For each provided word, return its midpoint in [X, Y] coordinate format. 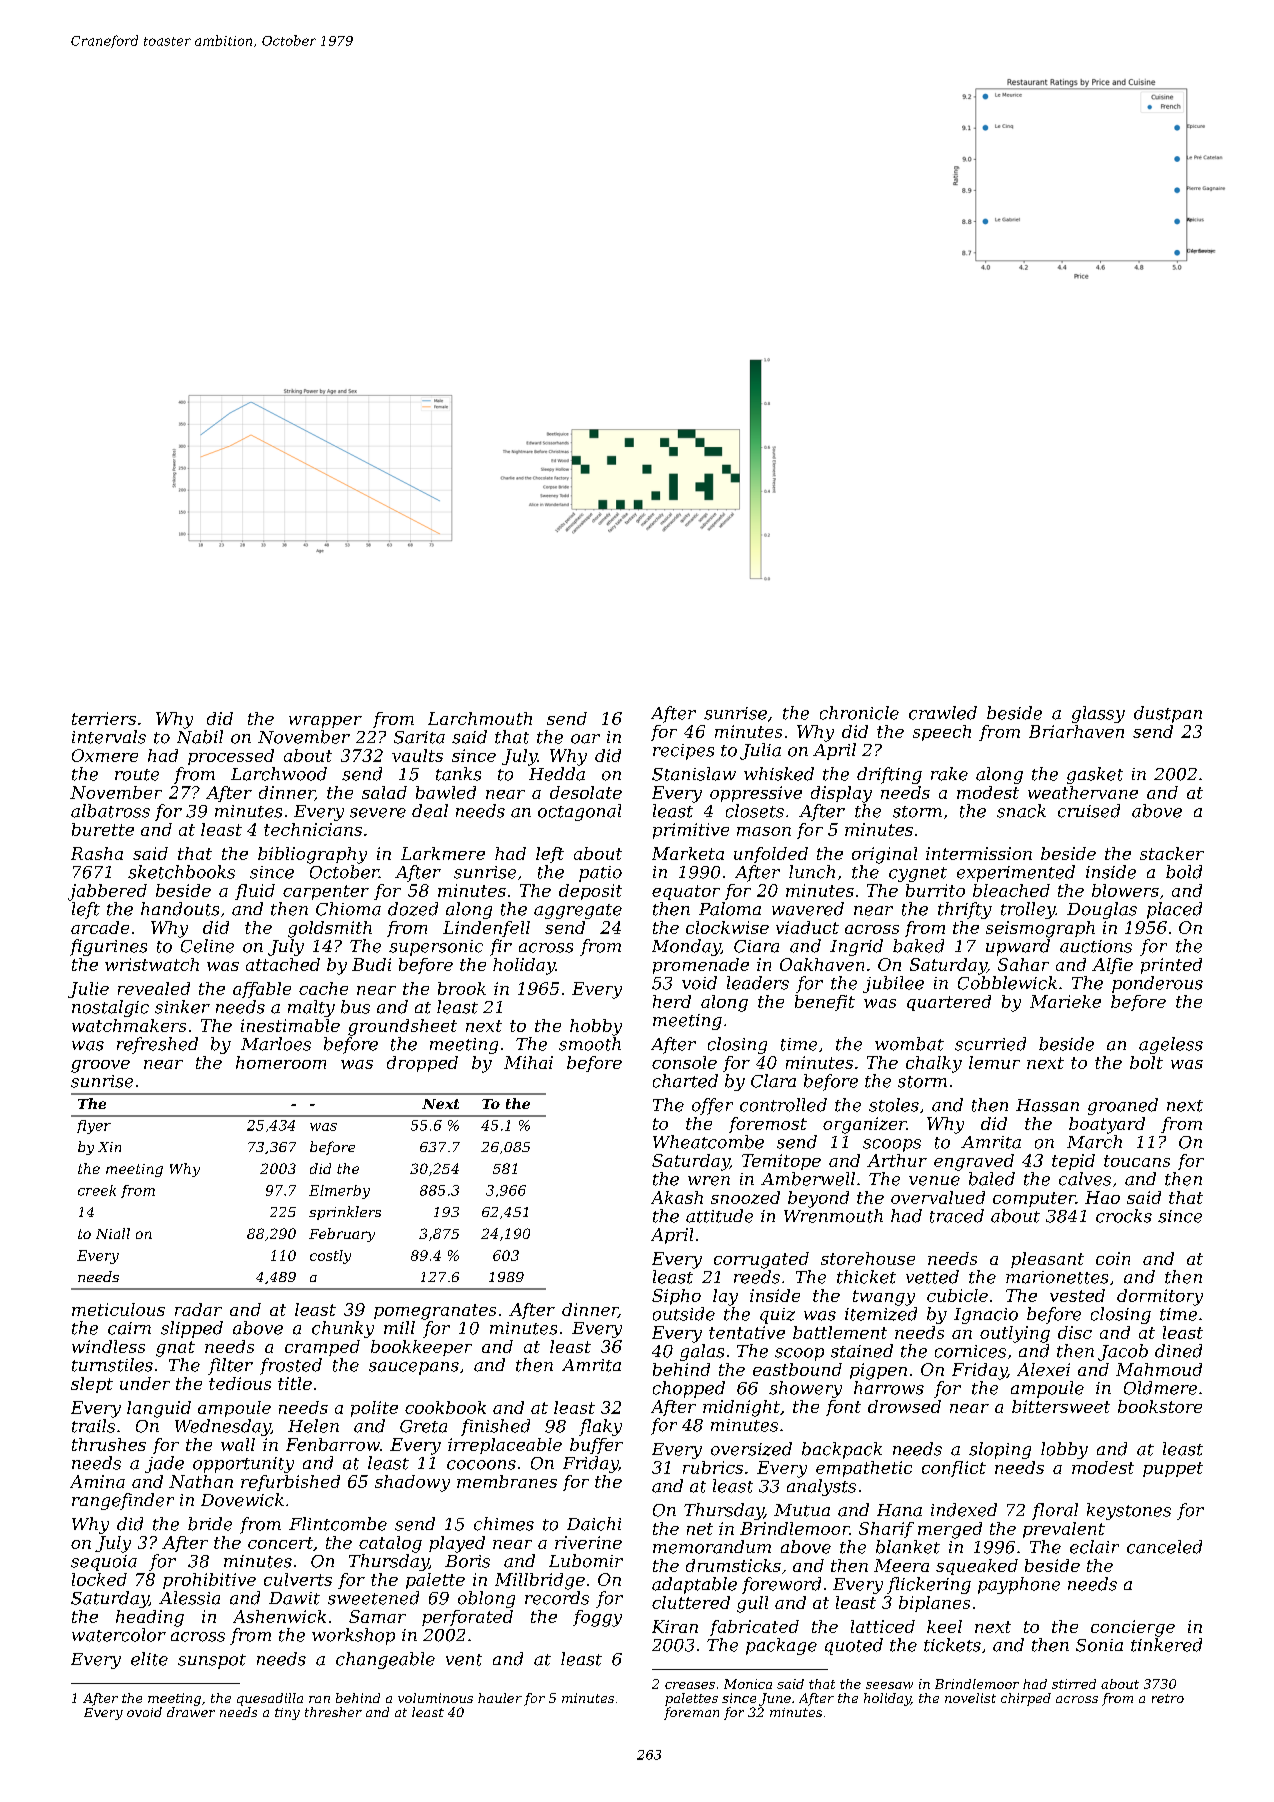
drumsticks [733, 1565]
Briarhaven [1076, 731]
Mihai [528, 1062]
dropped [422, 1064]
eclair [1094, 1547]
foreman [691, 1713]
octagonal [579, 812]
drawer [191, 1712]
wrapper [325, 722]
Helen [313, 1426]
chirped [1026, 1699]
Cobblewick [1007, 983]
